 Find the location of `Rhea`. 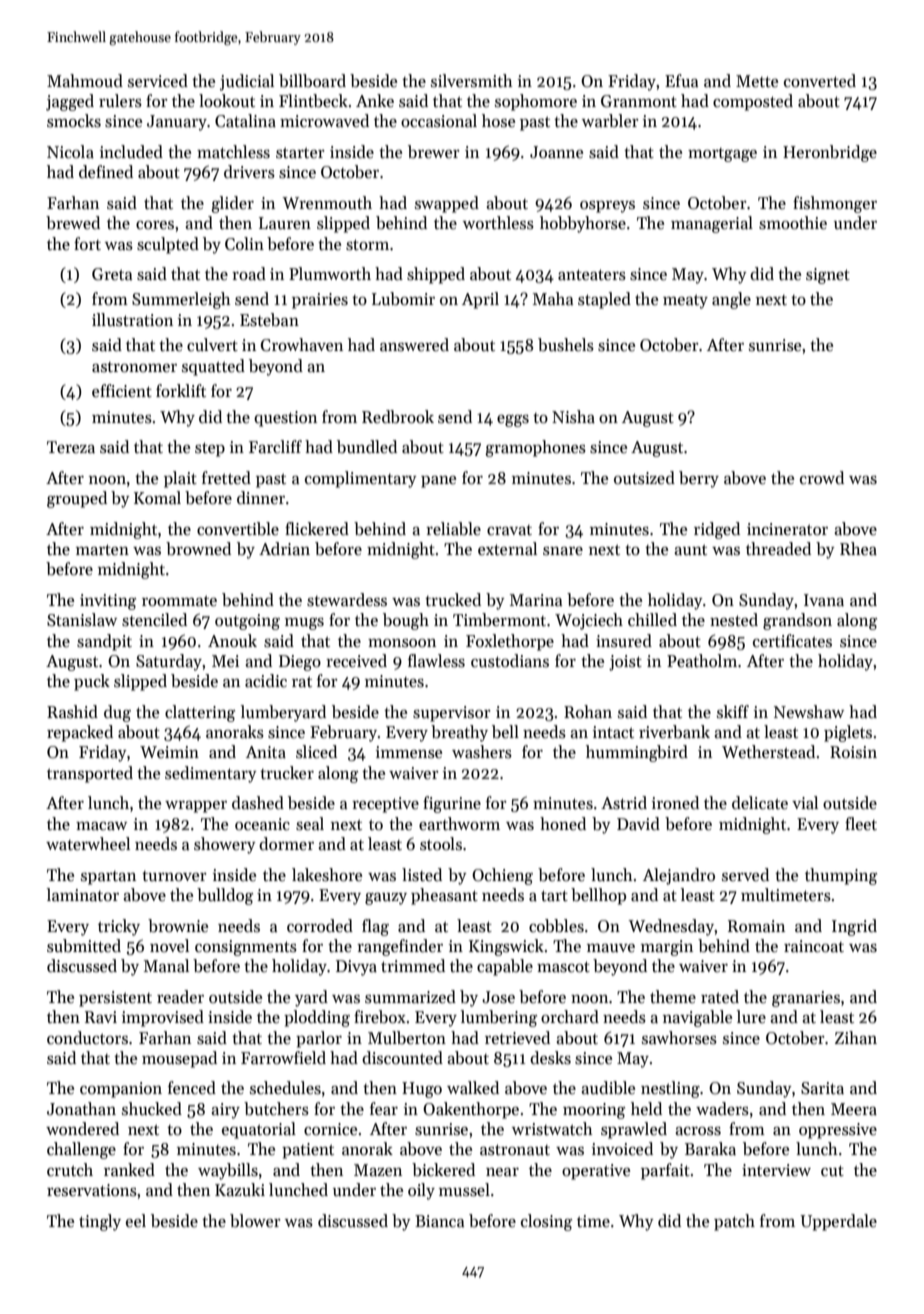

Rhea is located at coordinates (858, 548).
